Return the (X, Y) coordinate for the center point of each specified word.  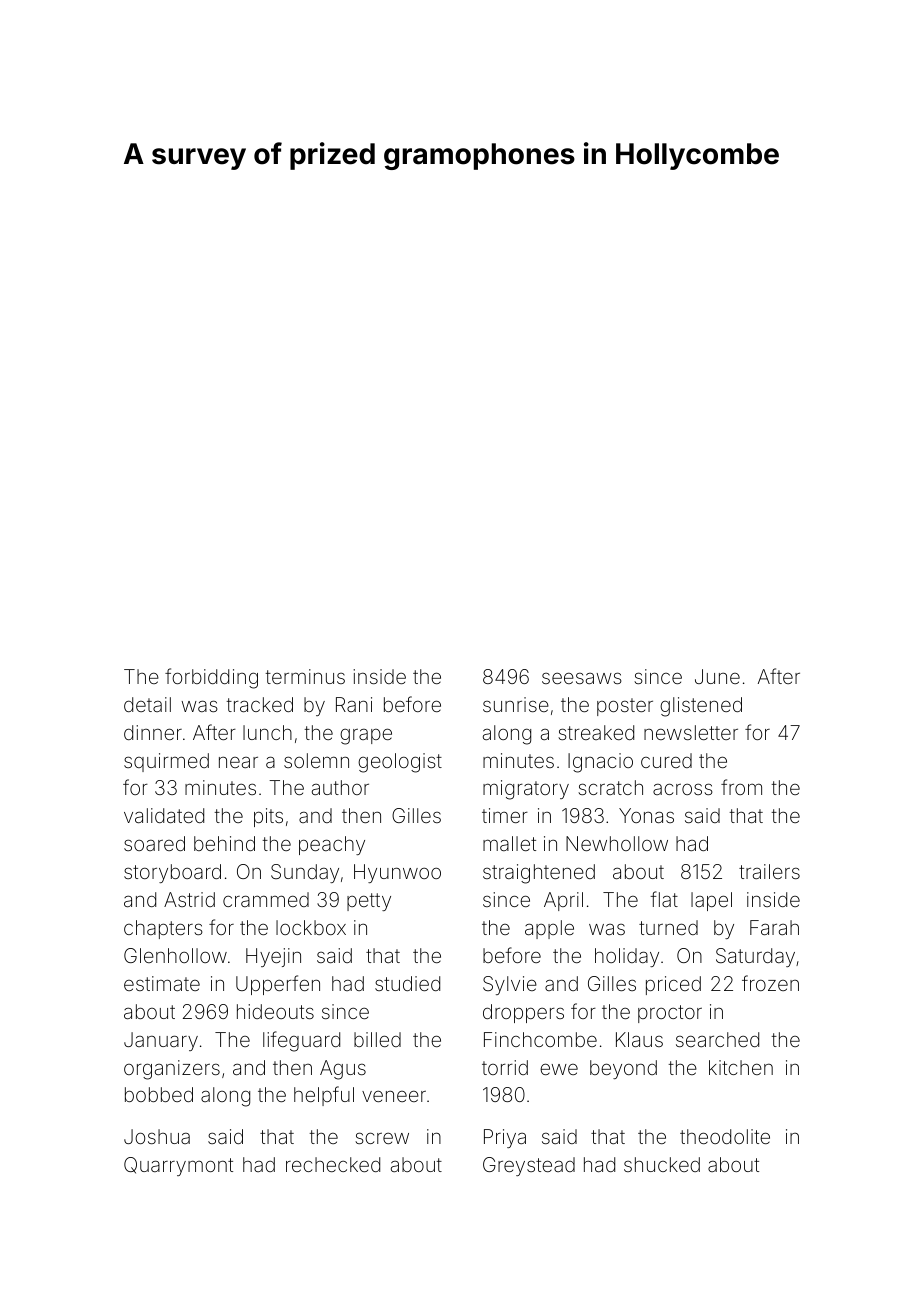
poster (625, 707)
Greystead (529, 1166)
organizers (172, 1070)
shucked (662, 1164)
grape (366, 736)
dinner (153, 732)
